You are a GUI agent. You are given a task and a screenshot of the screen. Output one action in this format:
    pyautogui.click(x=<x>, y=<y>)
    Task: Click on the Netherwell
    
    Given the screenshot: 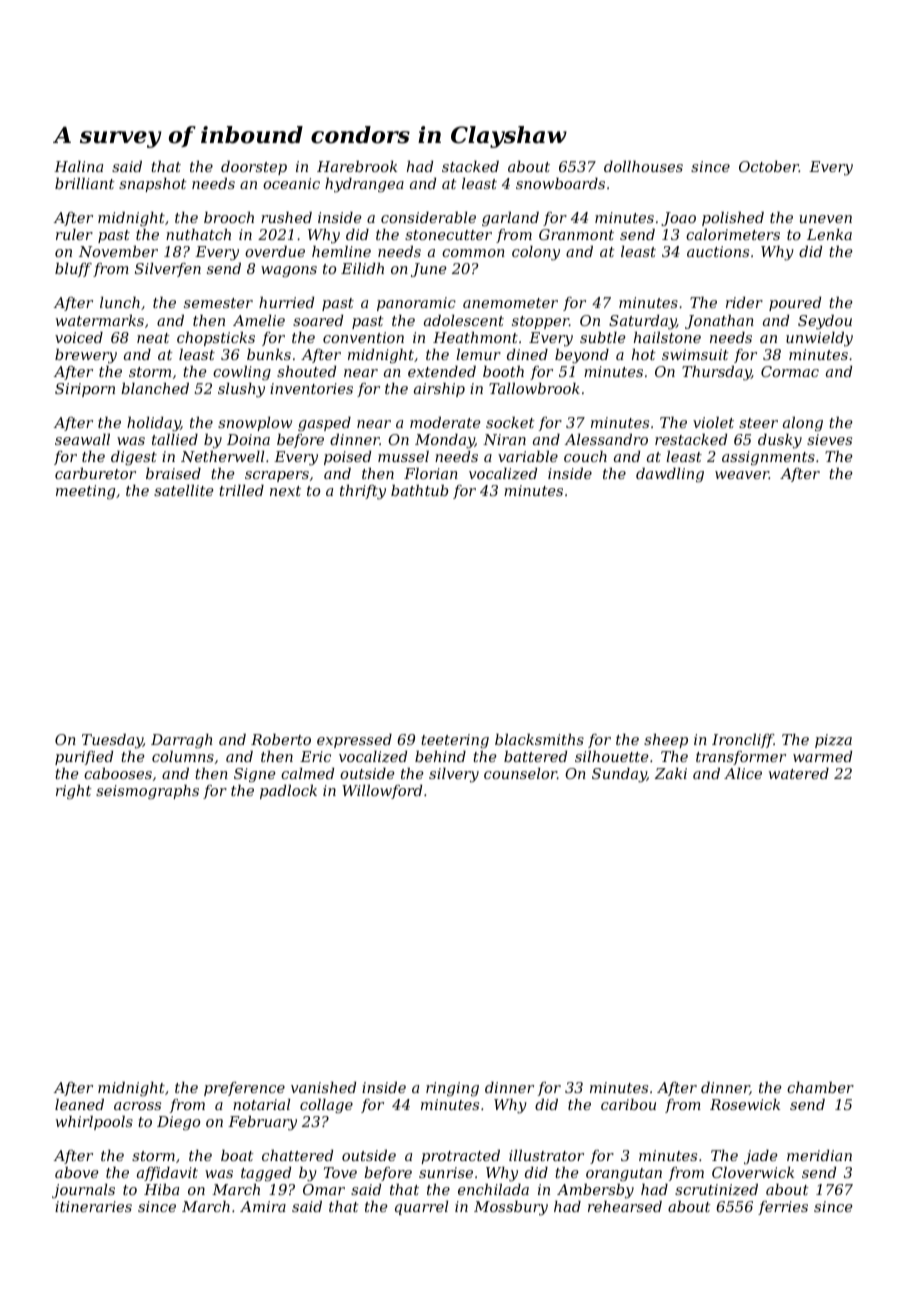 What is the action you would take?
    pyautogui.click(x=222, y=456)
